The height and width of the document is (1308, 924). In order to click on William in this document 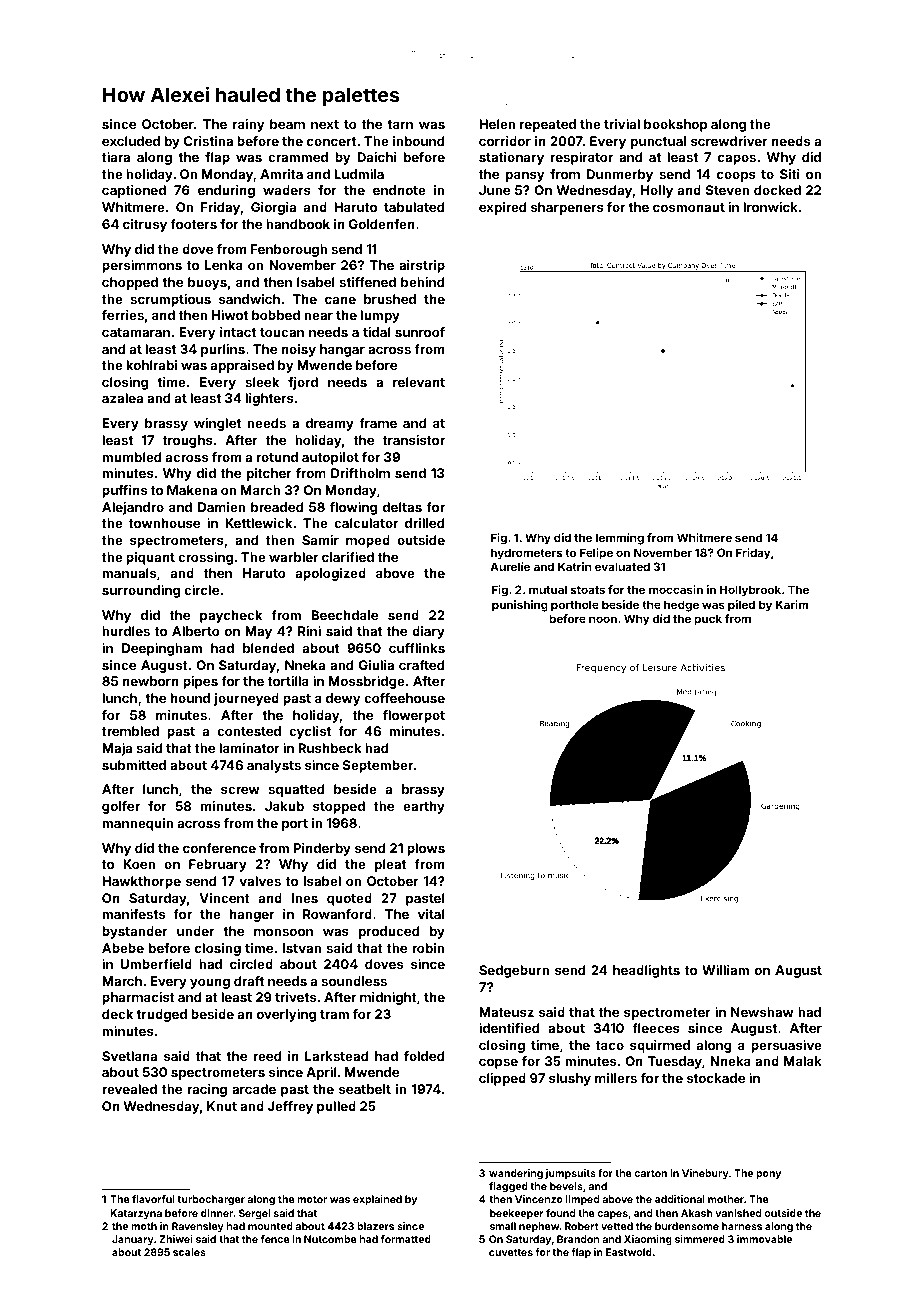, I will do `click(725, 970)`.
